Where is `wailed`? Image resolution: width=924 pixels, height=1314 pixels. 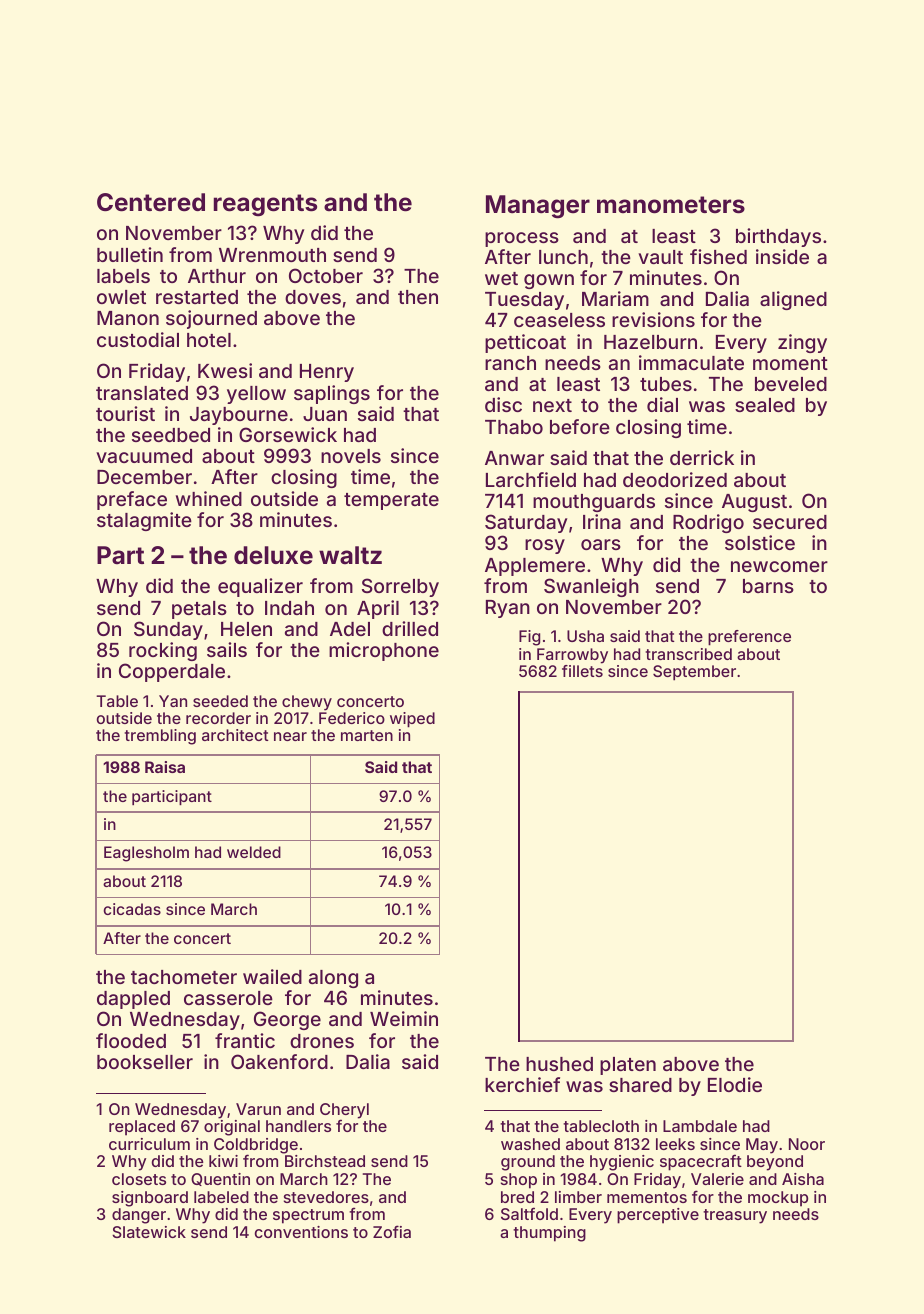
wailed is located at coordinates (272, 976).
